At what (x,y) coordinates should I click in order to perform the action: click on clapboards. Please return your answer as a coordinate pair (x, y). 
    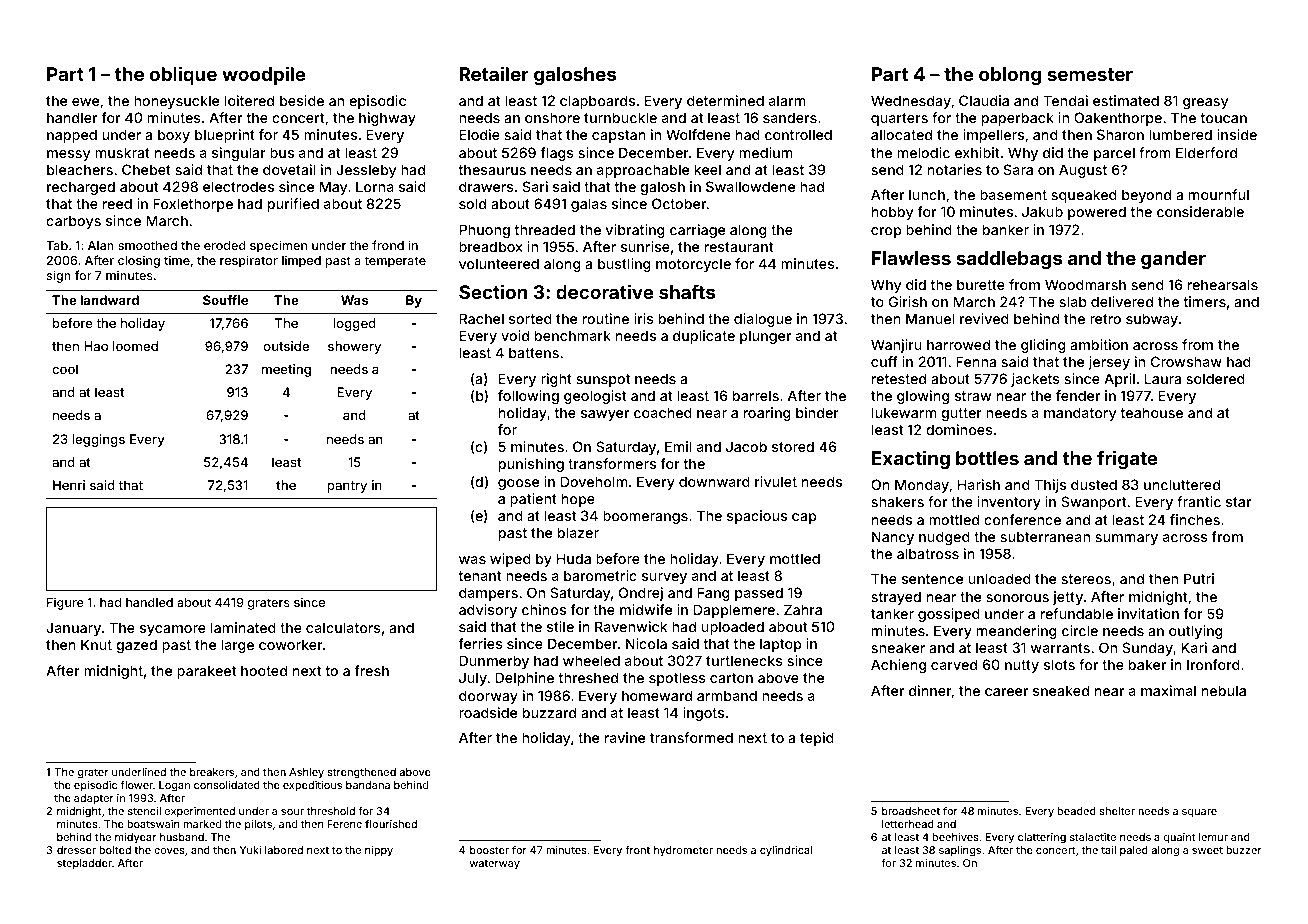
    Looking at the image, I should click on (597, 102).
